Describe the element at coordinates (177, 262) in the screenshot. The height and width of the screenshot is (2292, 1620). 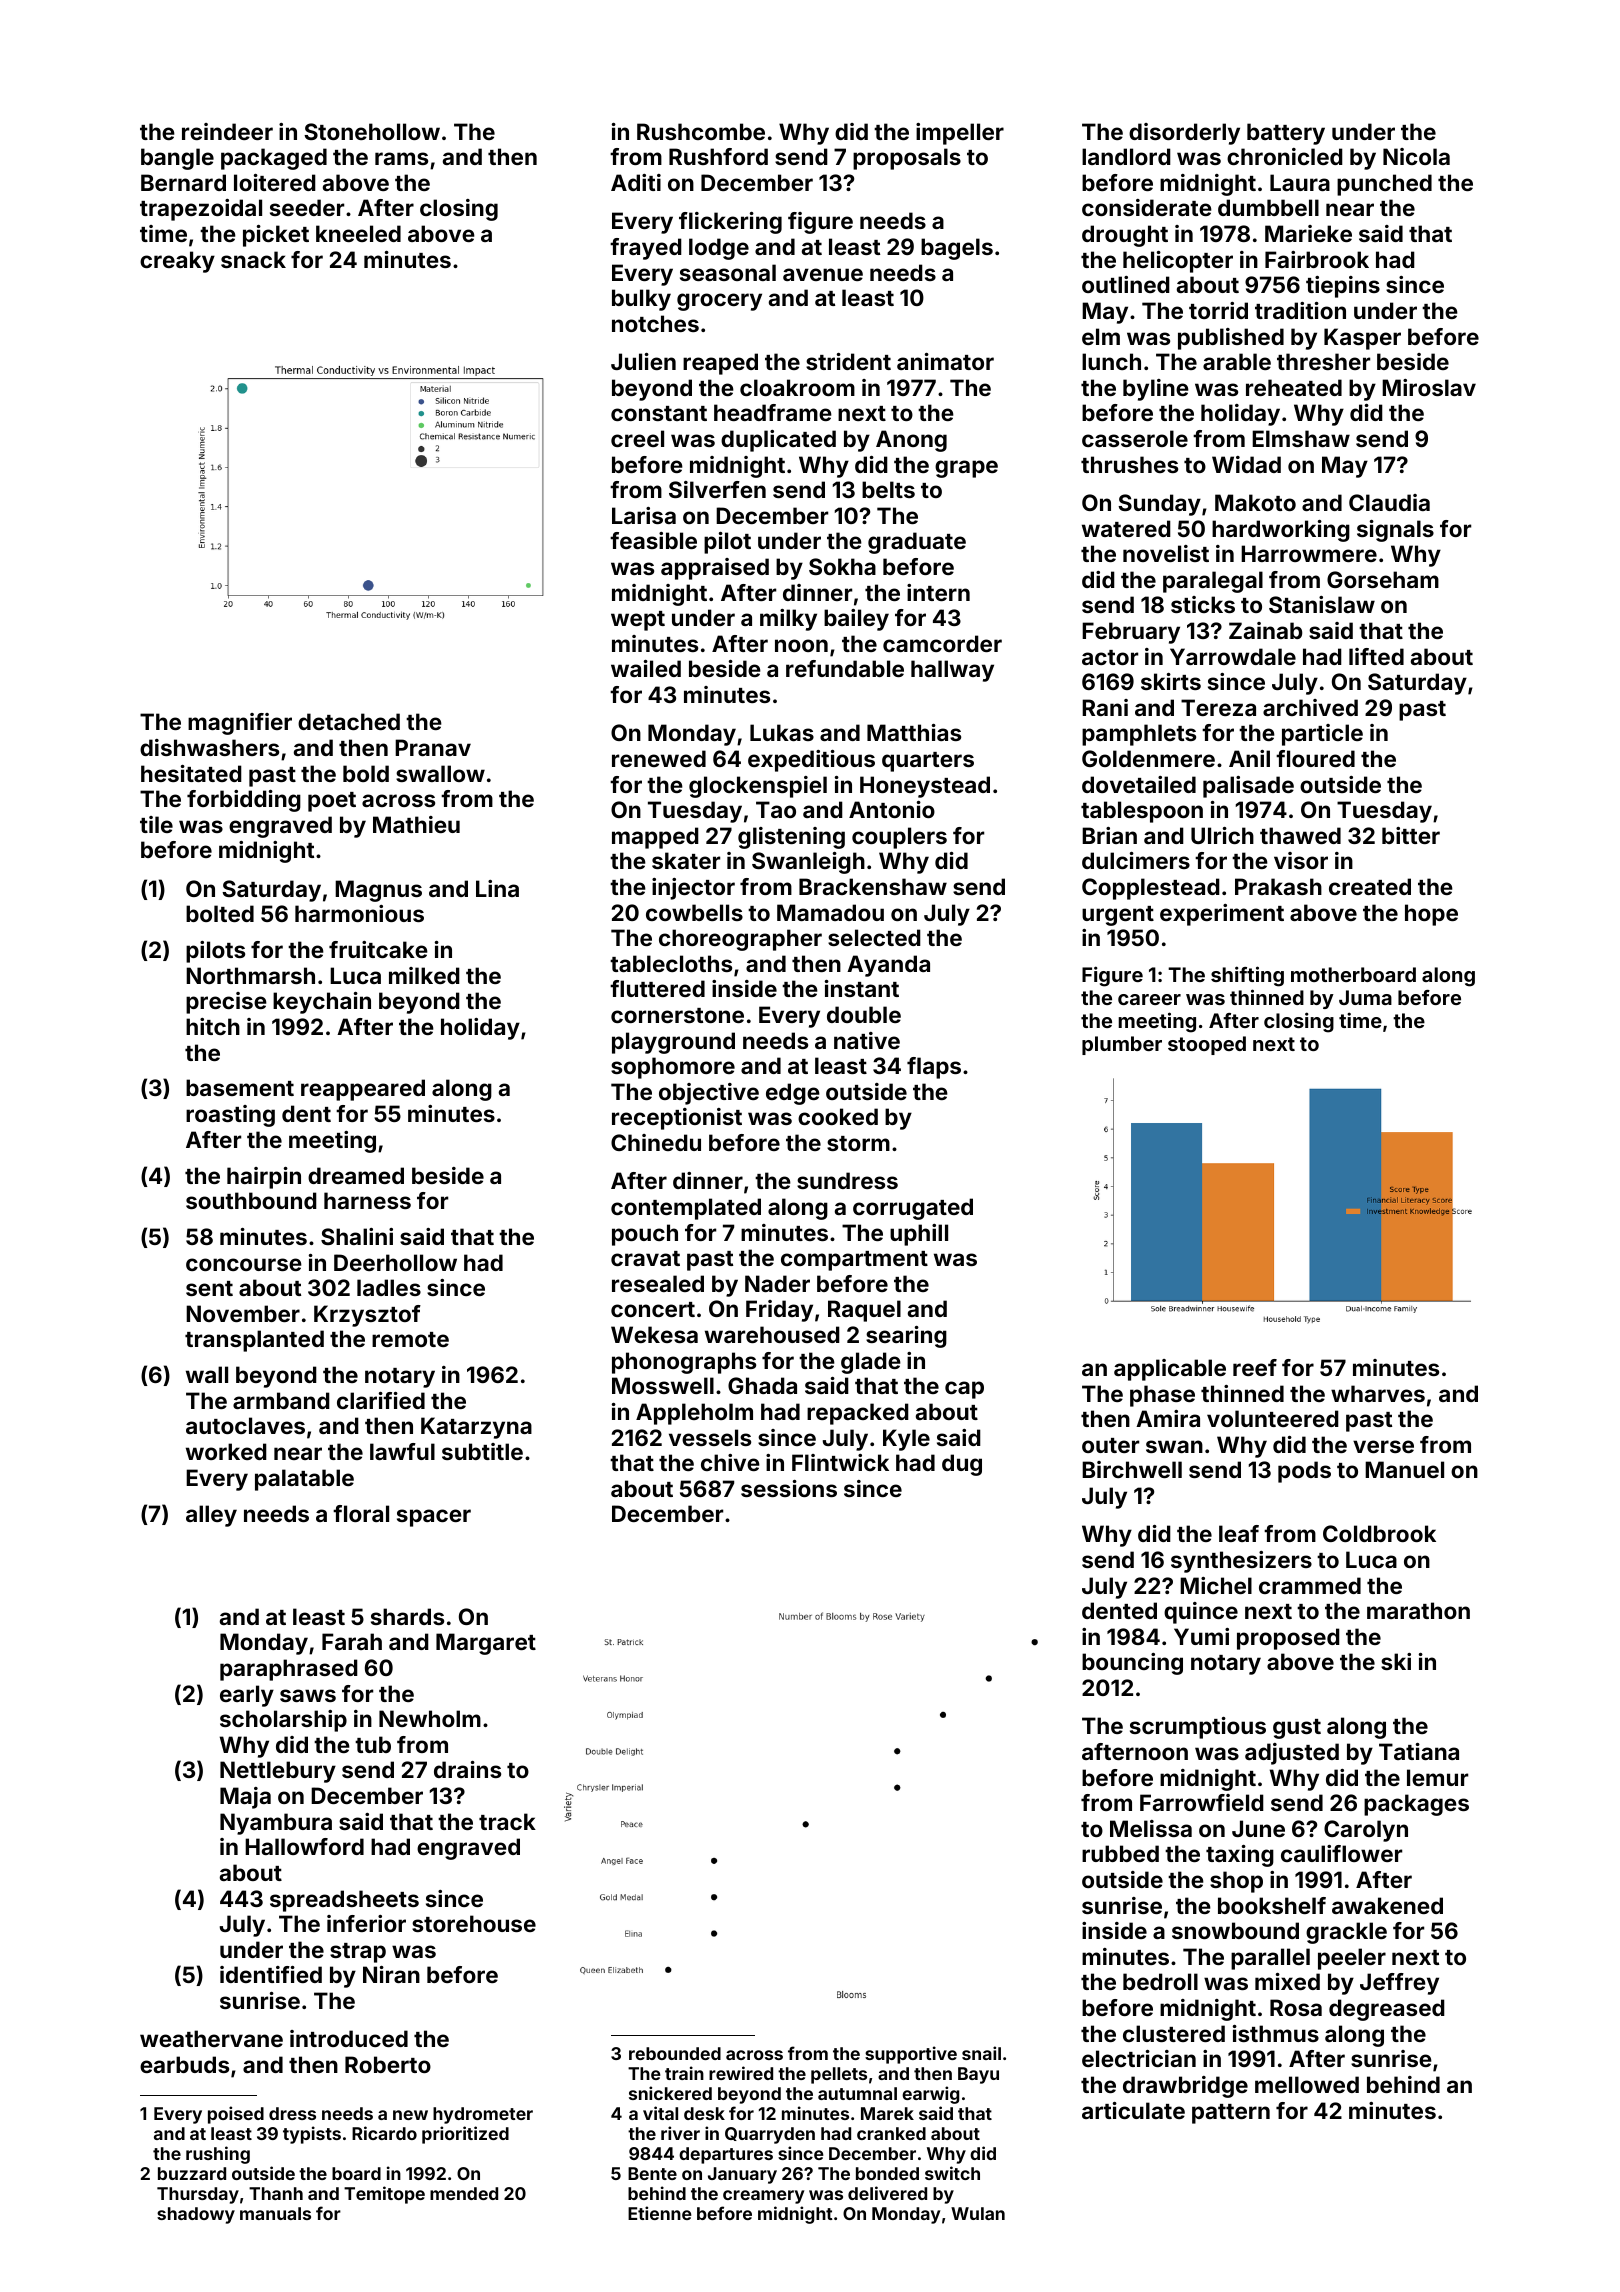
I see `creaky` at that location.
